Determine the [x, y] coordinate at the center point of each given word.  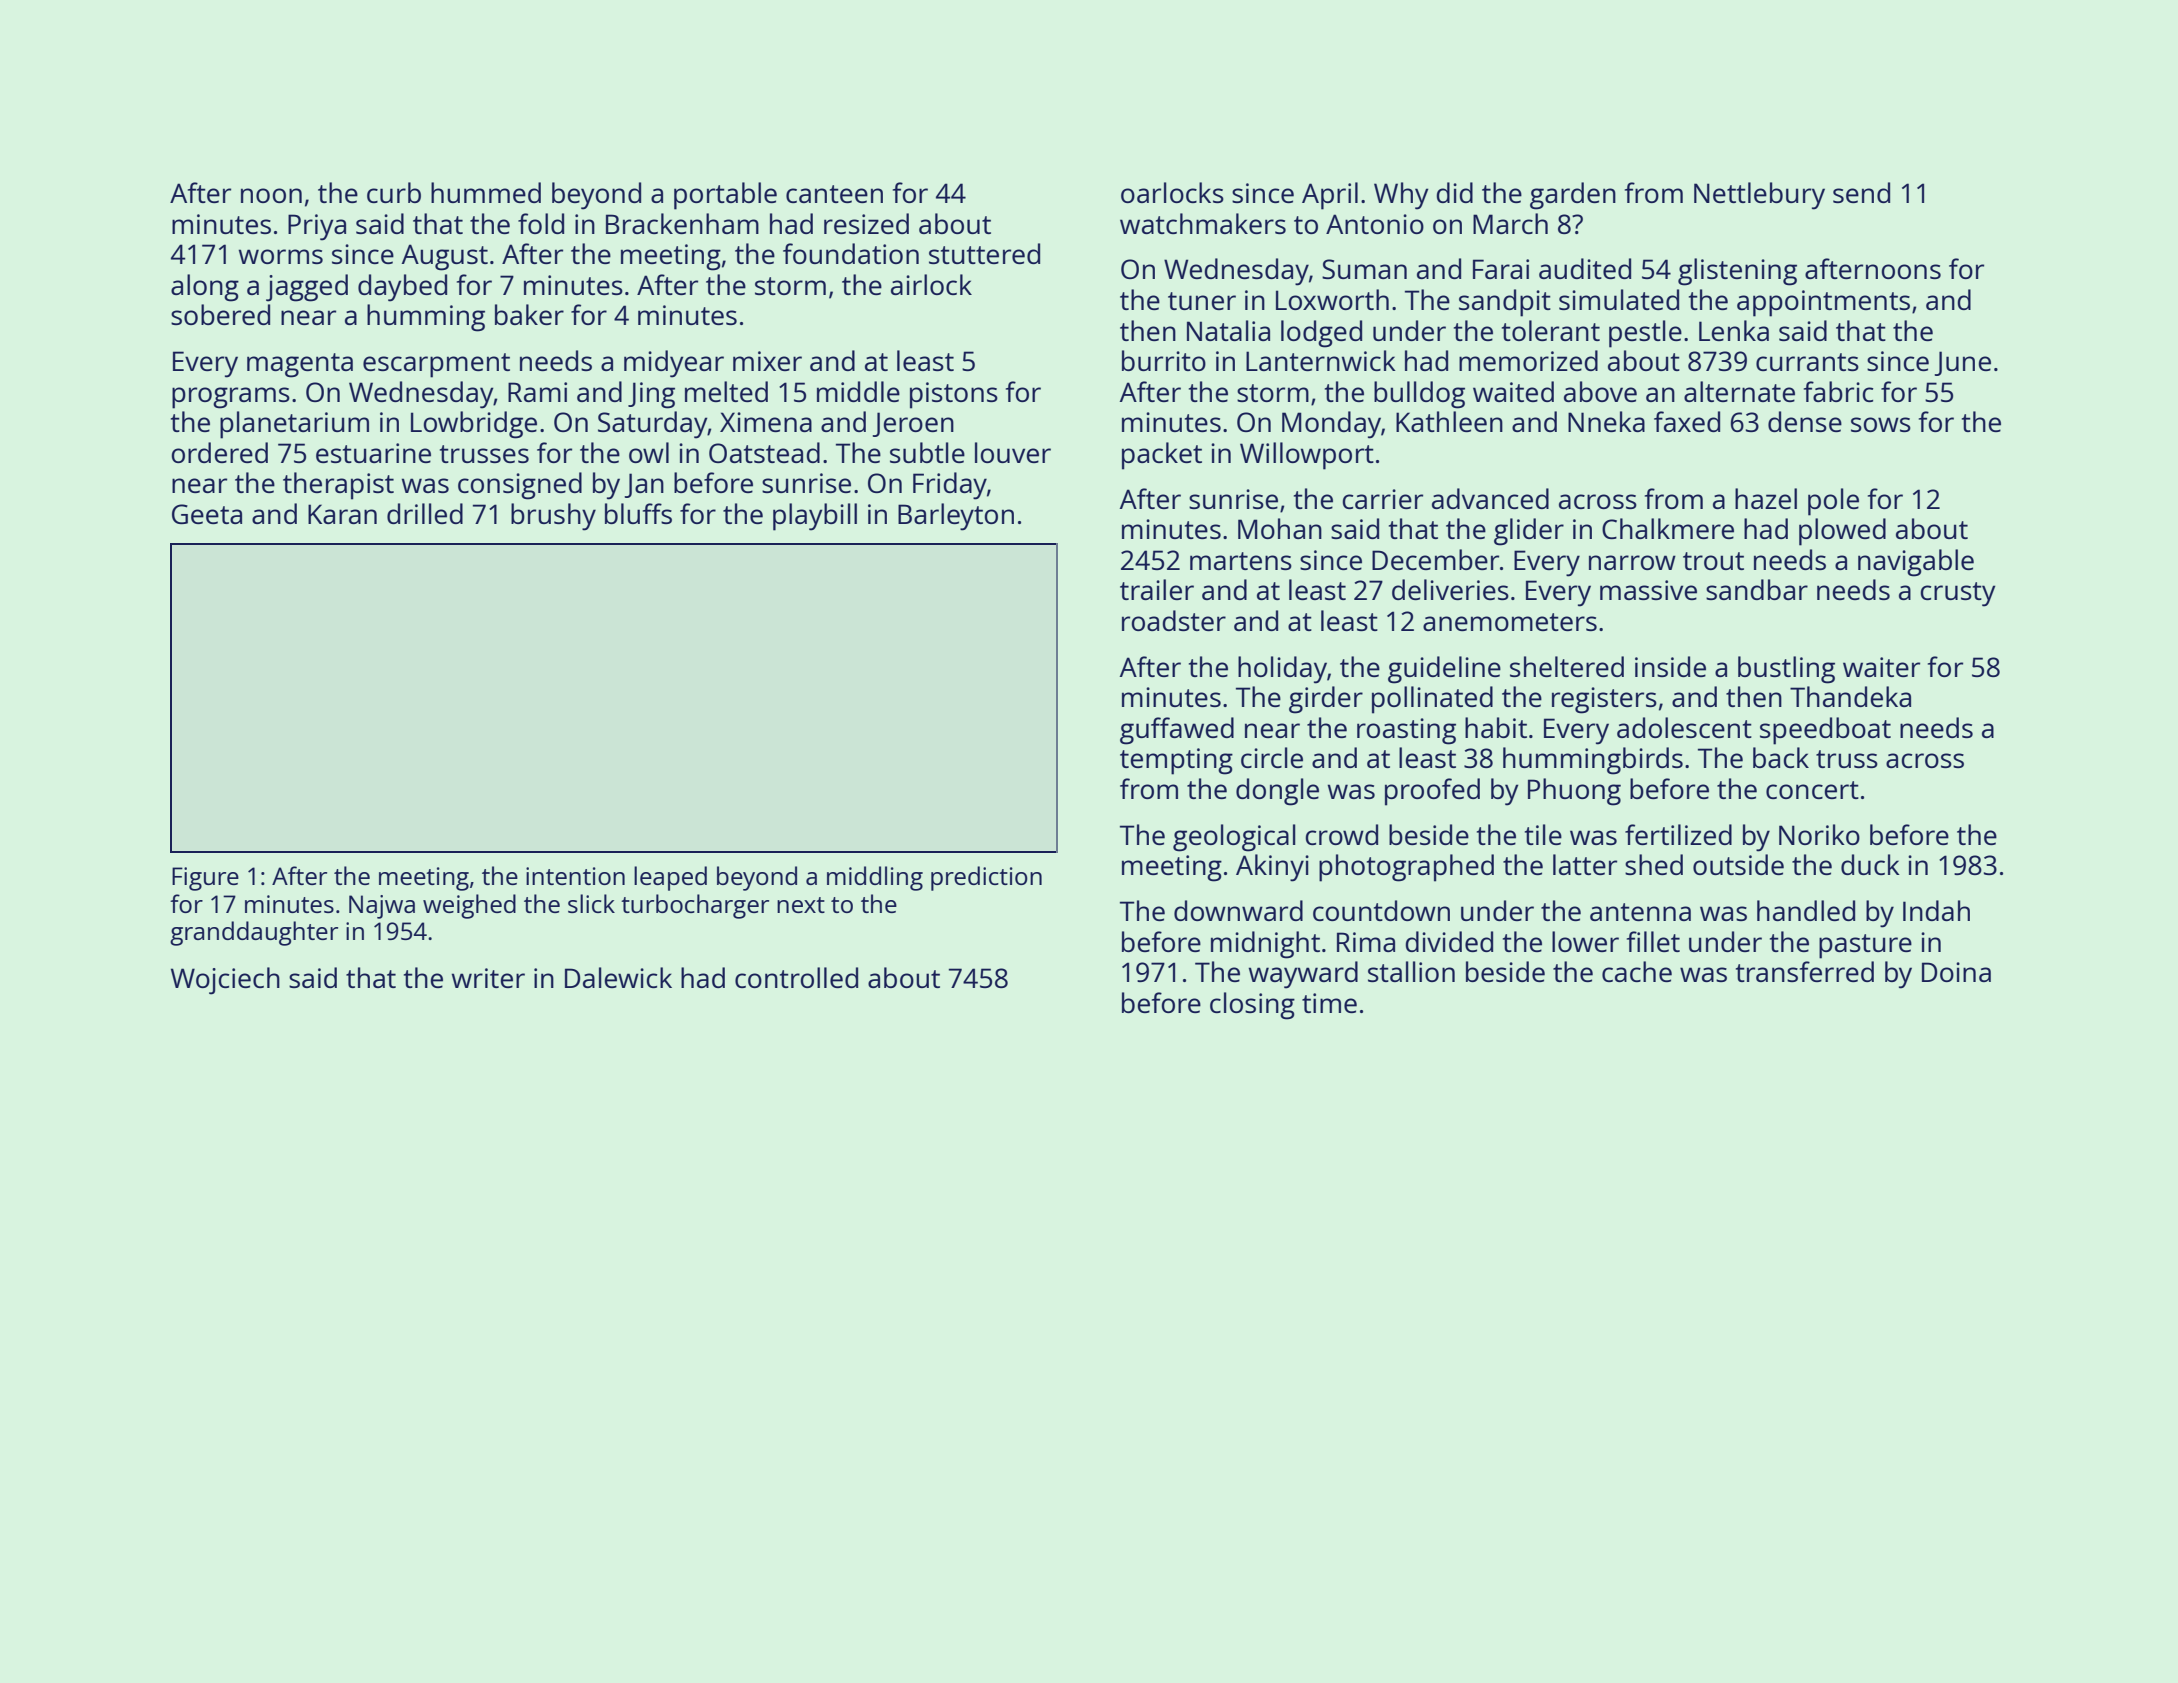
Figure [205, 879]
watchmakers [1203, 223]
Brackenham [682, 223]
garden [1573, 196]
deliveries [1450, 589]
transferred [1805, 971]
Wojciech [225, 981]
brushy [553, 517]
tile [1543, 834]
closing [1252, 1006]
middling [875, 878]
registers [1604, 700]
